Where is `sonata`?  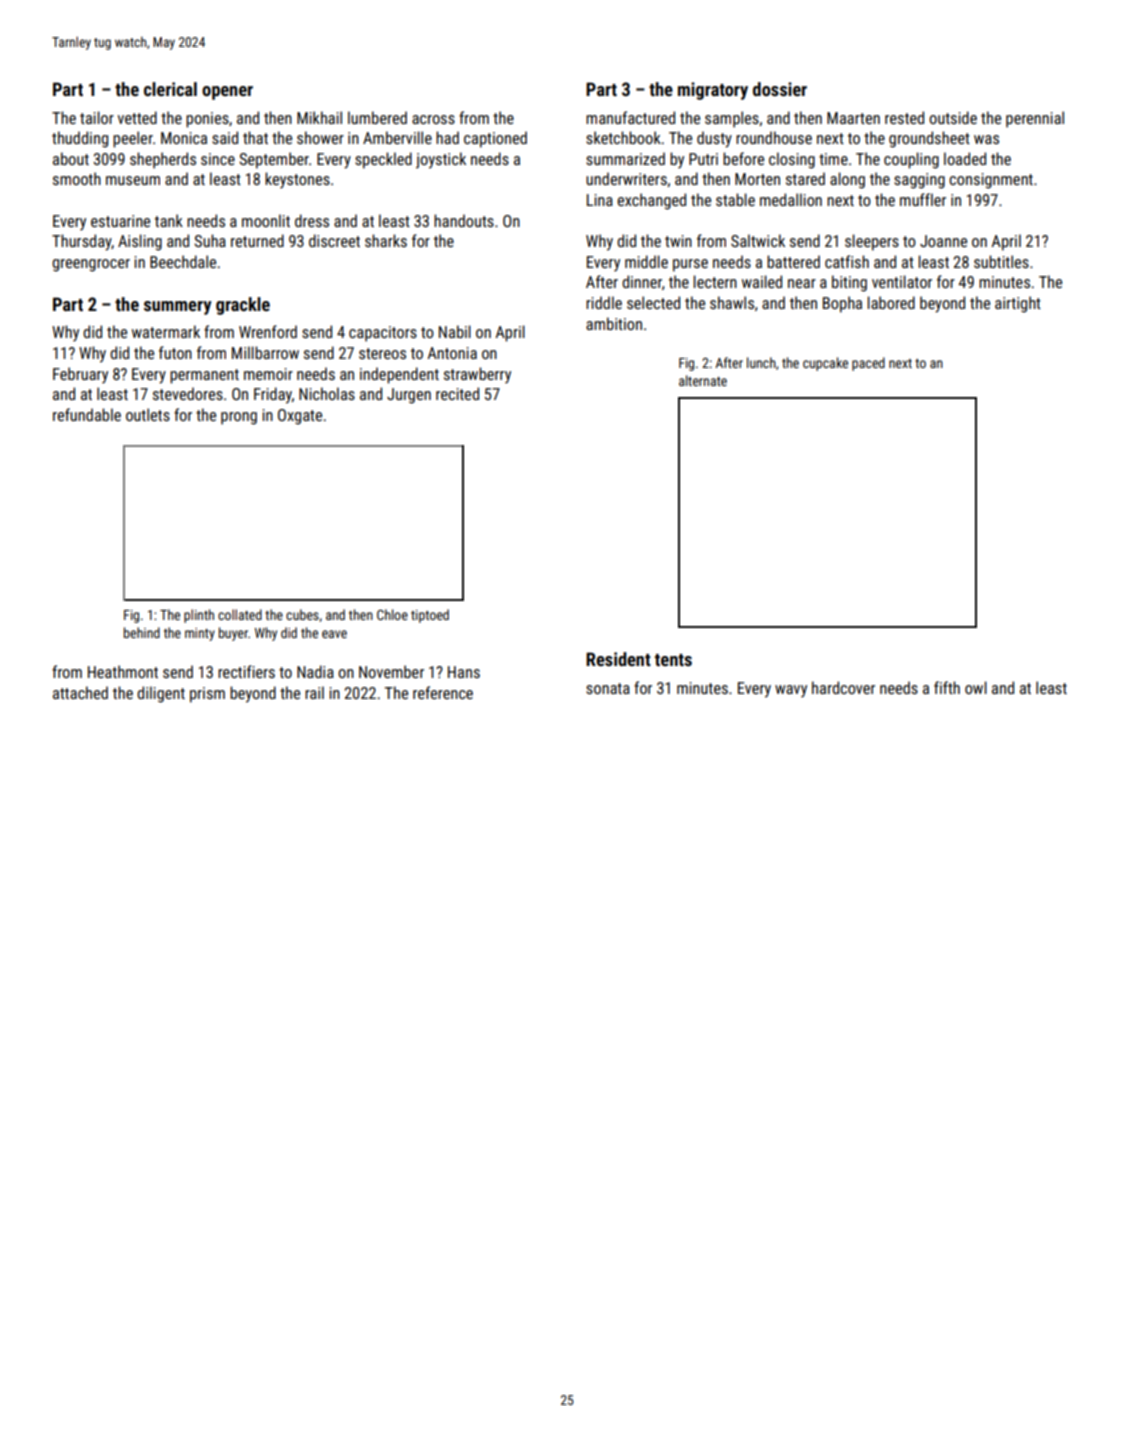
sonata is located at coordinates (608, 688).
